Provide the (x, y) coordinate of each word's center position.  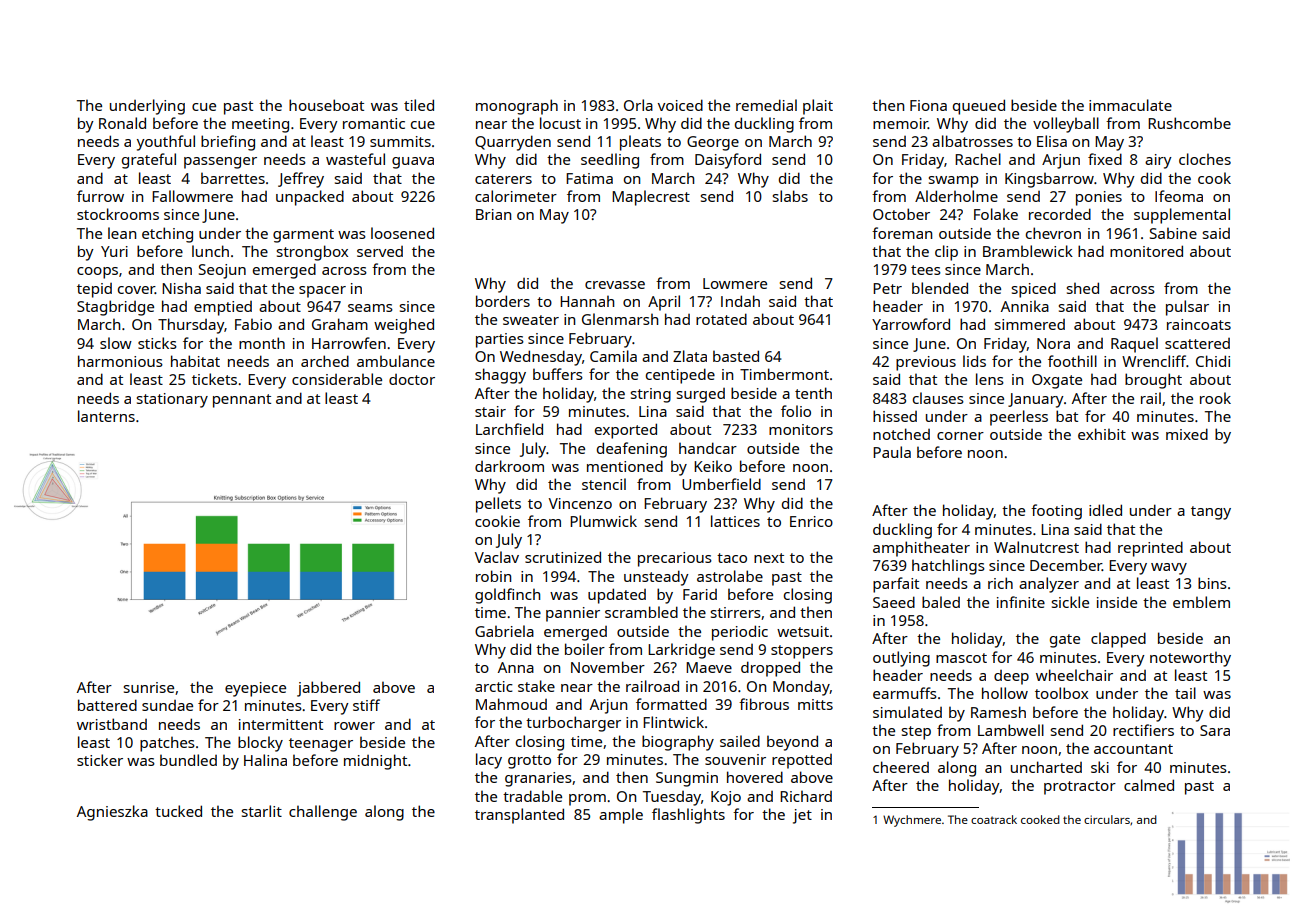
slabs (790, 196)
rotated (721, 319)
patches (167, 744)
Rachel (978, 159)
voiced (680, 105)
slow (116, 343)
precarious (675, 559)
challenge (323, 813)
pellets (498, 505)
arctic (494, 686)
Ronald (122, 123)
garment (303, 236)
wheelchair (1074, 675)
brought (1153, 381)
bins (1212, 583)
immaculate (1130, 105)
